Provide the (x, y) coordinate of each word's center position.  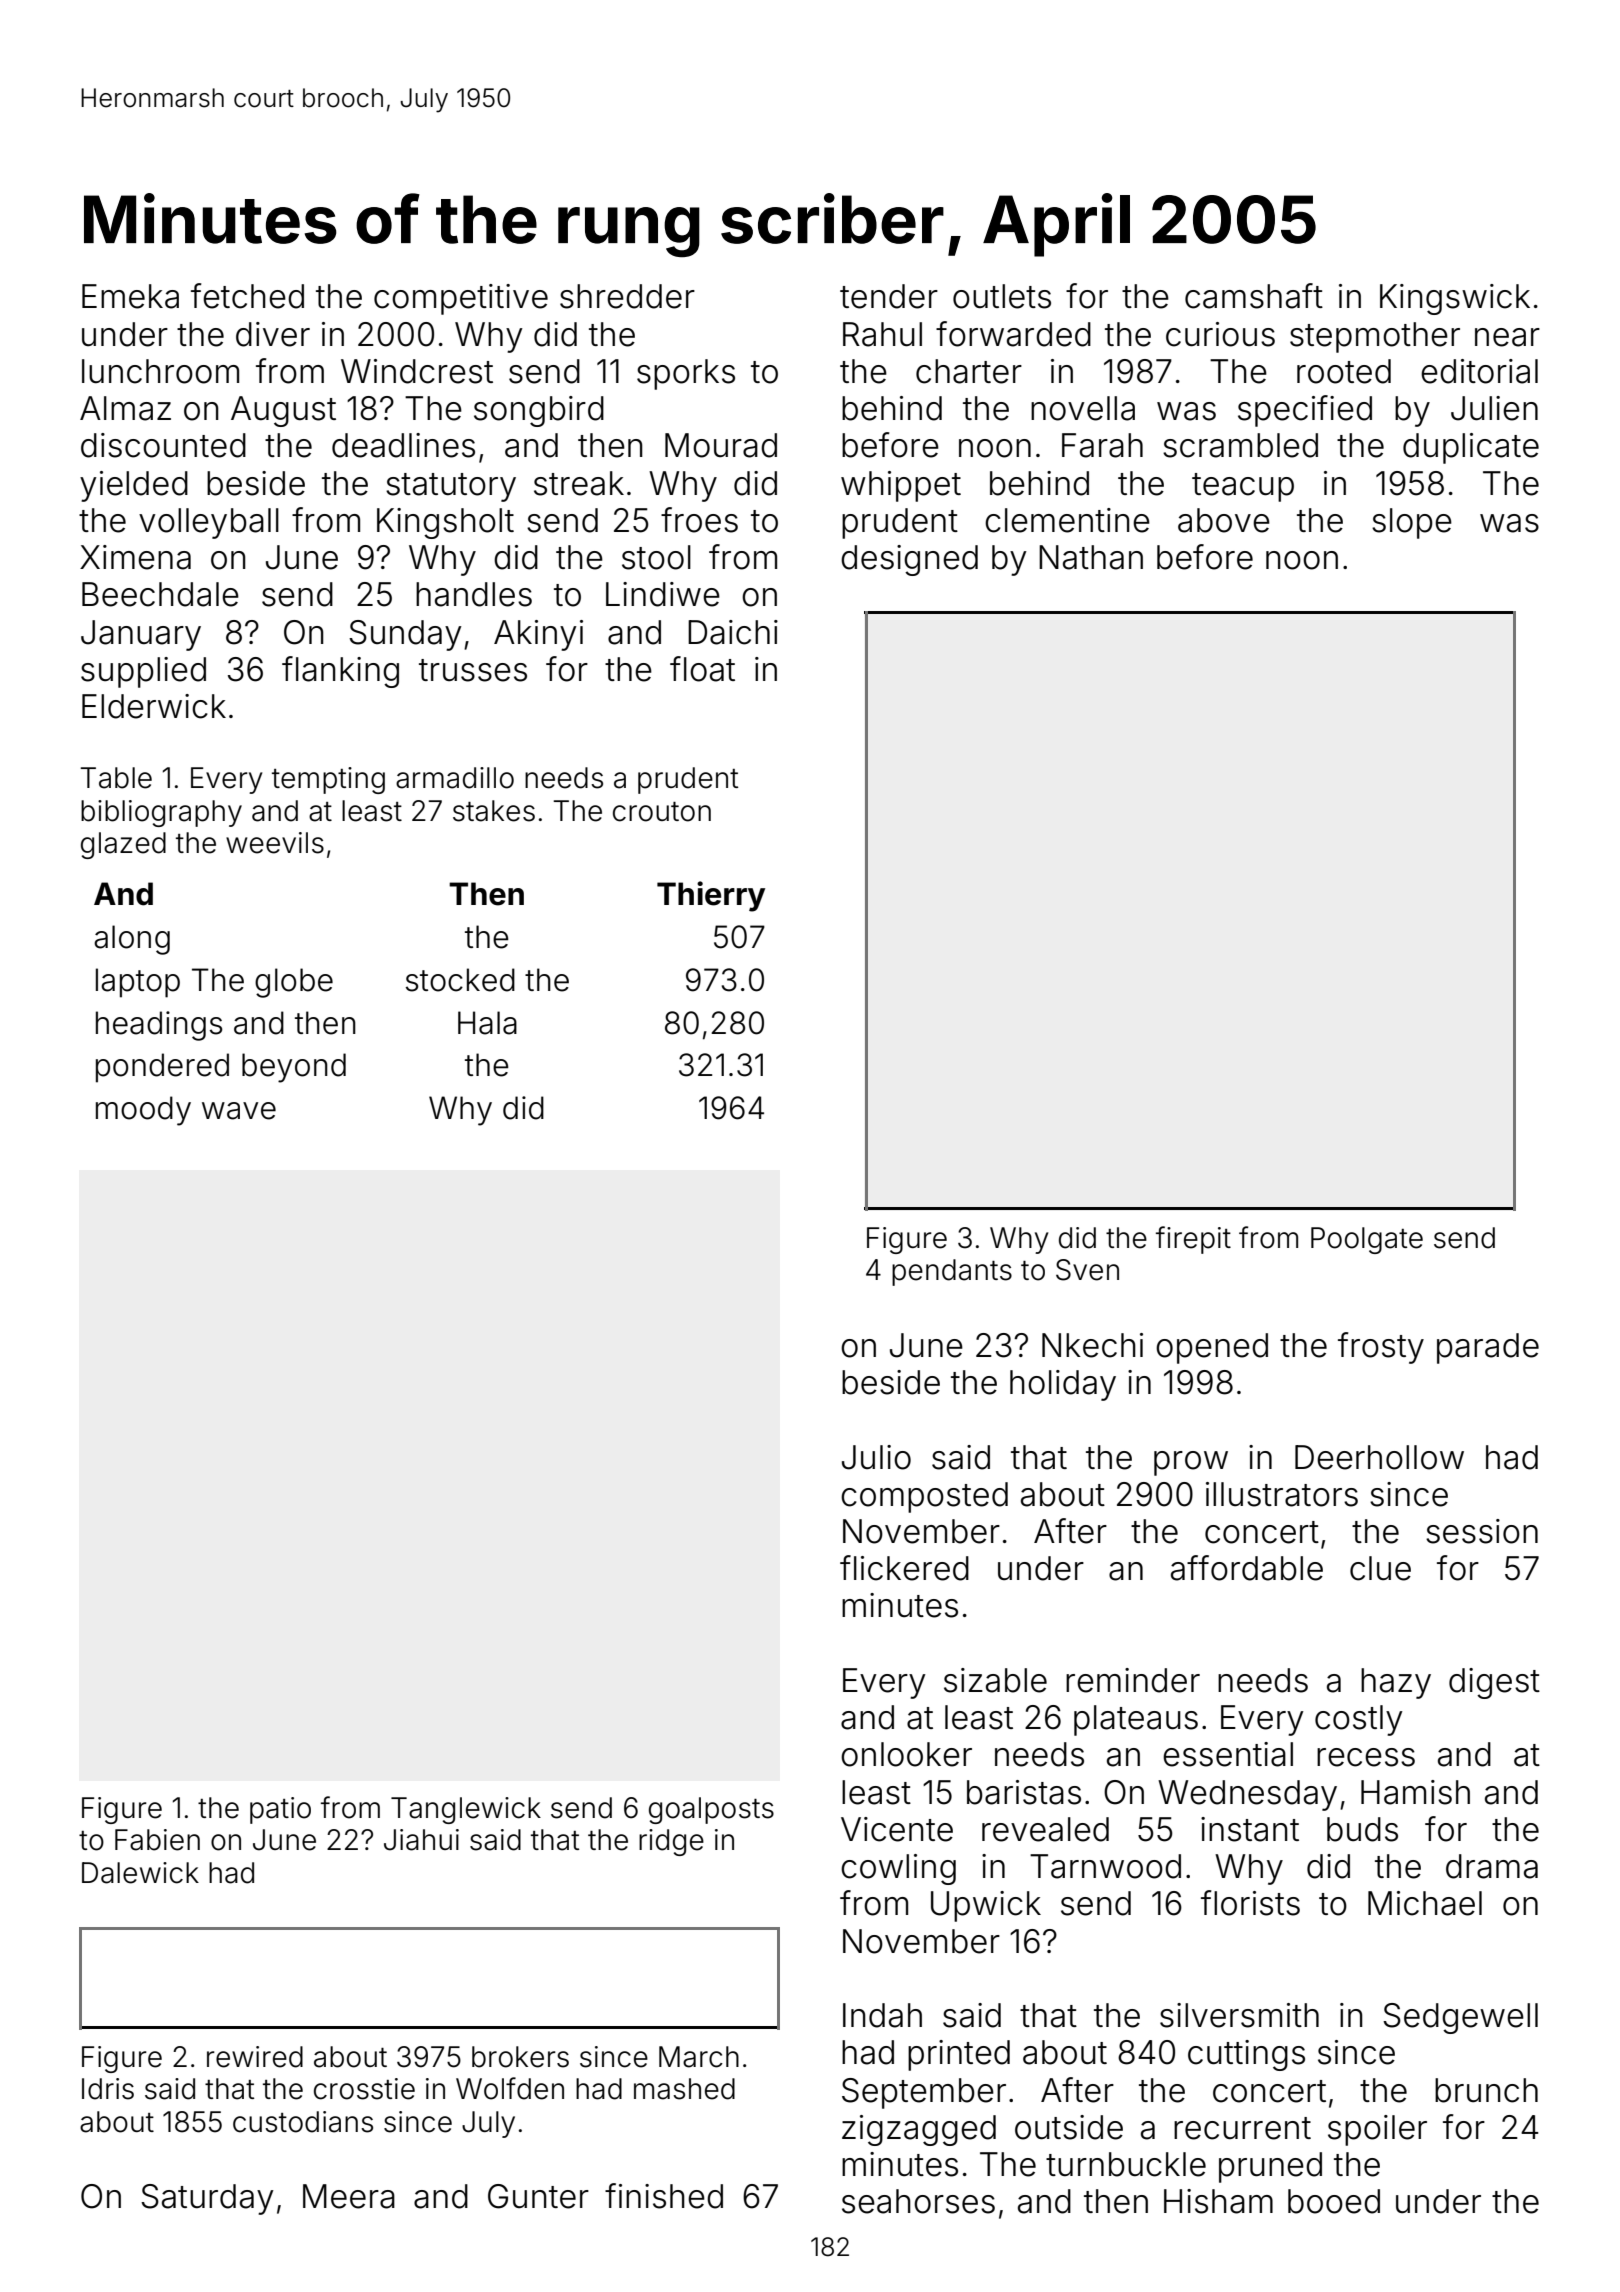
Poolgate (1367, 1240)
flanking (340, 672)
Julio (876, 1457)
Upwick (986, 1906)
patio (280, 1810)
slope (1412, 523)
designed (909, 560)
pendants (952, 1272)
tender (889, 296)
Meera (349, 2196)
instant (1250, 1829)
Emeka (130, 296)
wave (239, 1111)
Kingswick (1455, 299)
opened (1212, 1348)
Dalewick (140, 1873)
